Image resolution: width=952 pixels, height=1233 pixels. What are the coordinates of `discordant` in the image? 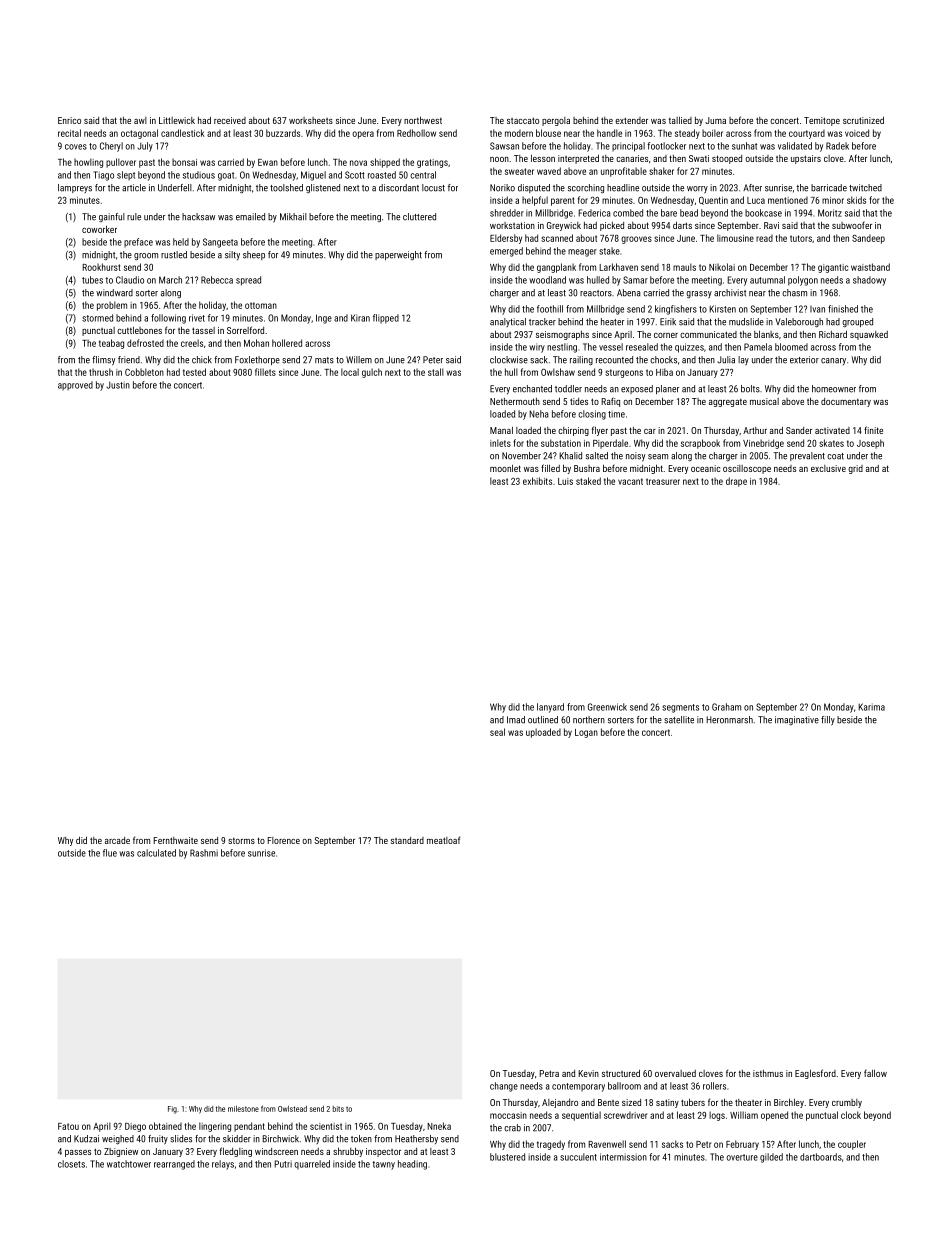 It's located at (399, 188).
